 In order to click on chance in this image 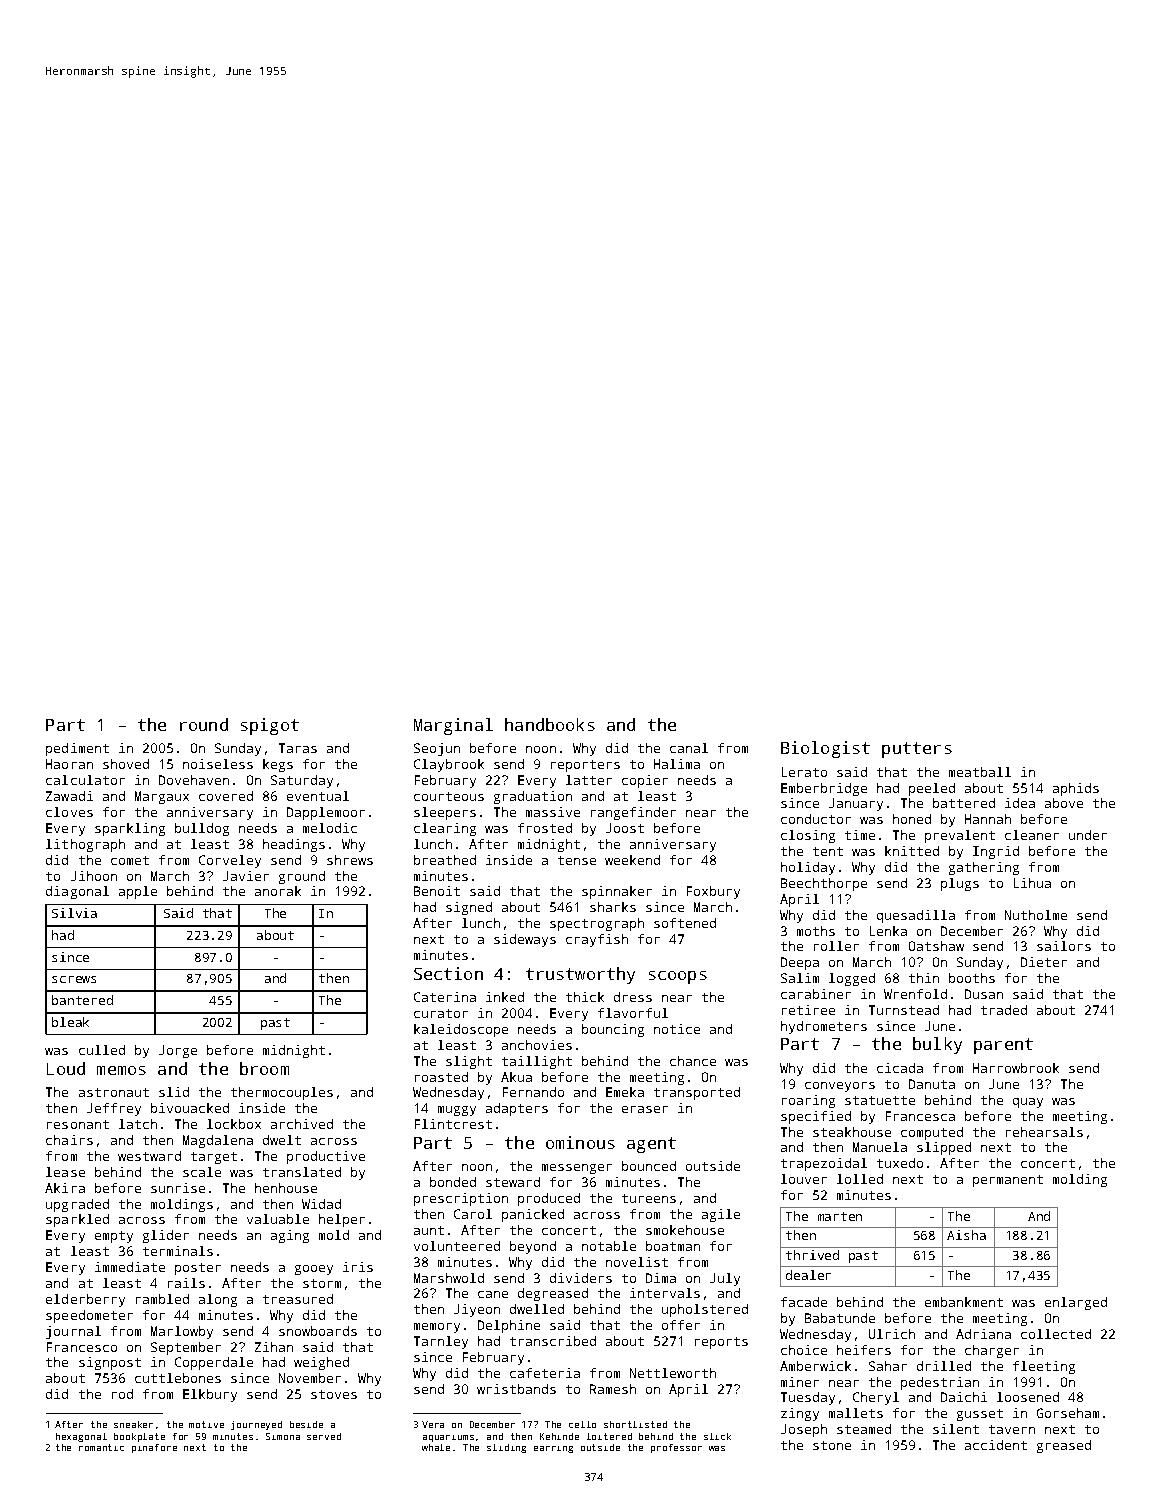, I will do `click(693, 1061)`.
